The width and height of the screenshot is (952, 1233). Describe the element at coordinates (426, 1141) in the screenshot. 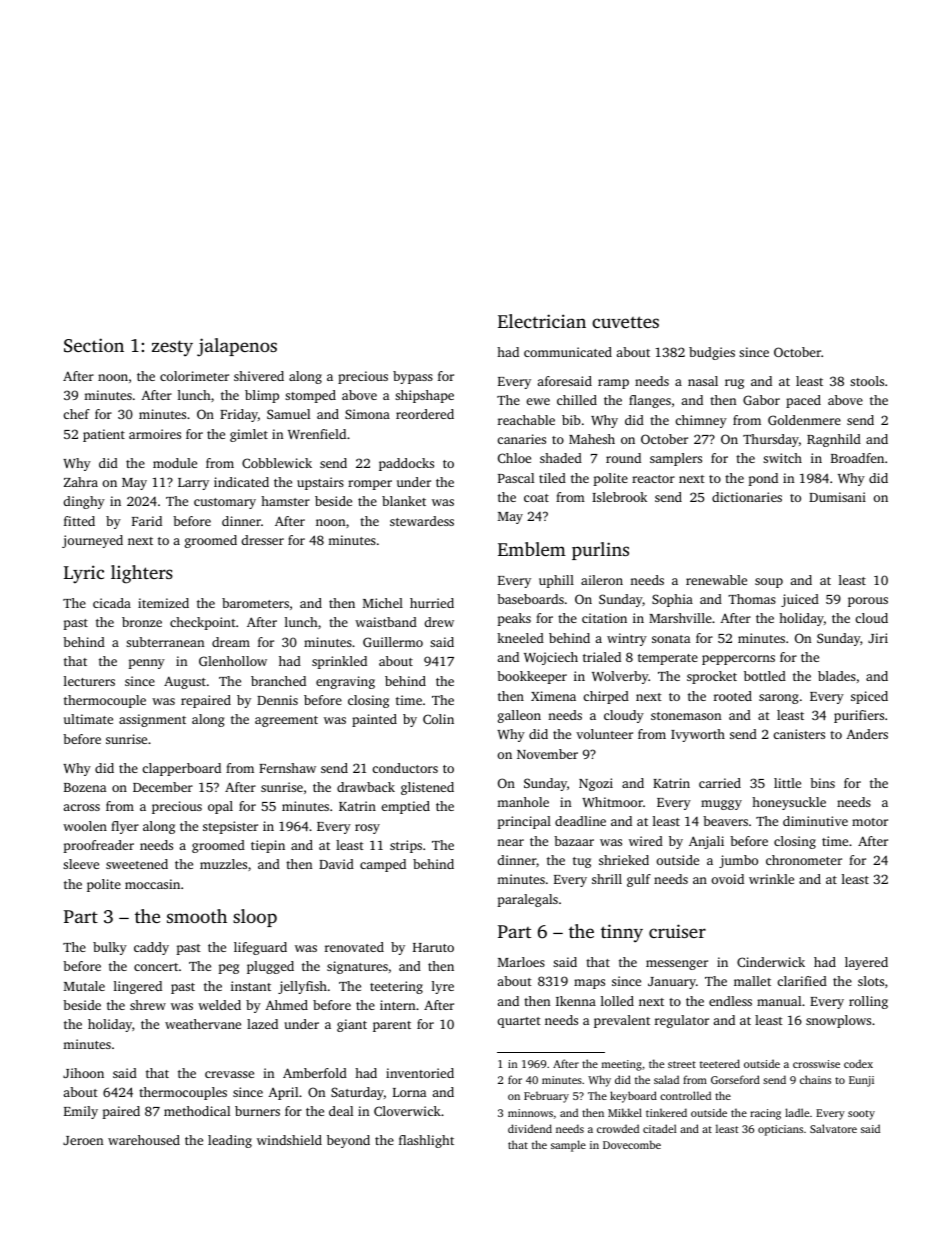

I see `flashlight` at that location.
